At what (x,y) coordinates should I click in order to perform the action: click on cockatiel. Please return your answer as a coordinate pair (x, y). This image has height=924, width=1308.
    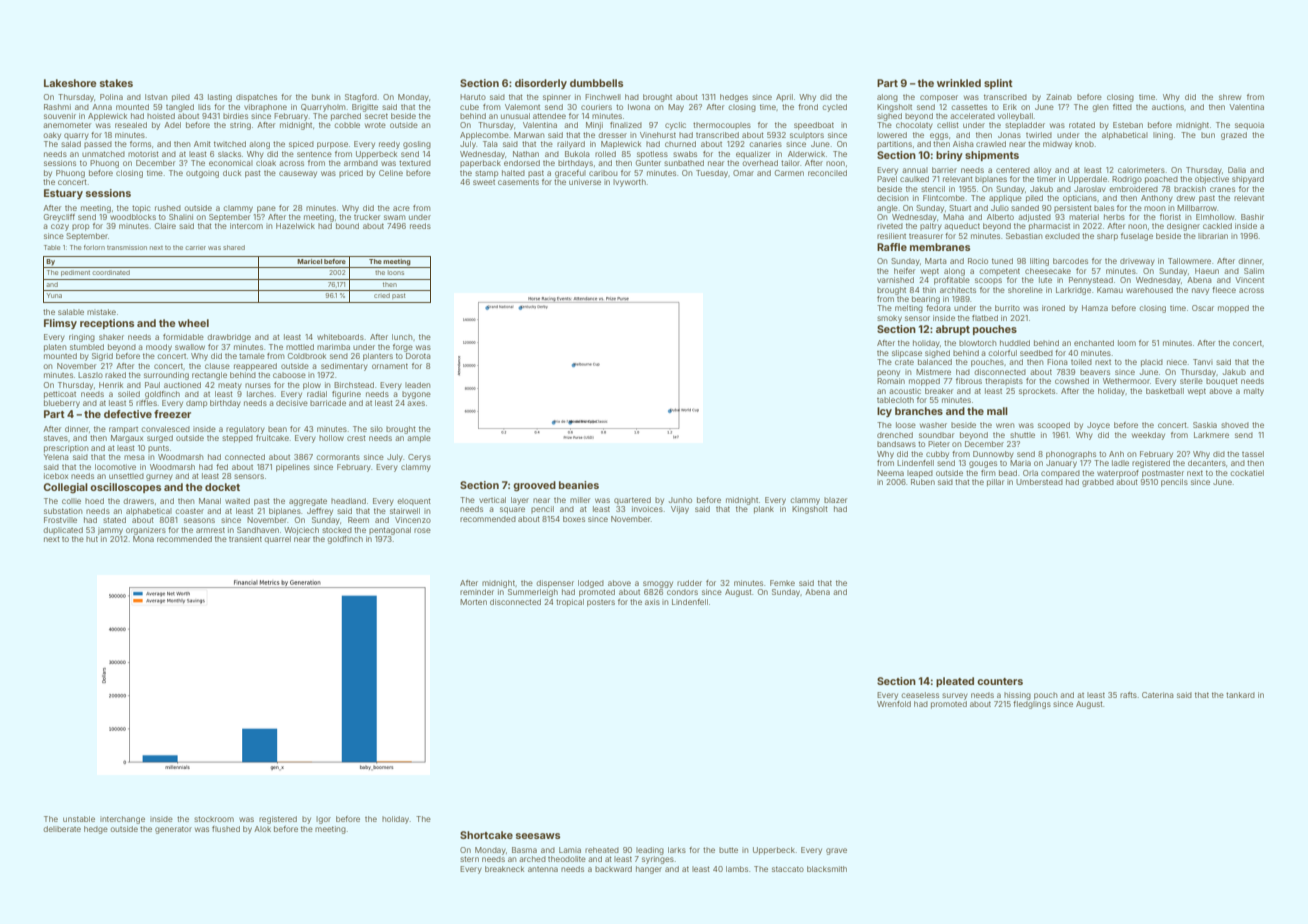
    Looking at the image, I should click on (1247, 473).
